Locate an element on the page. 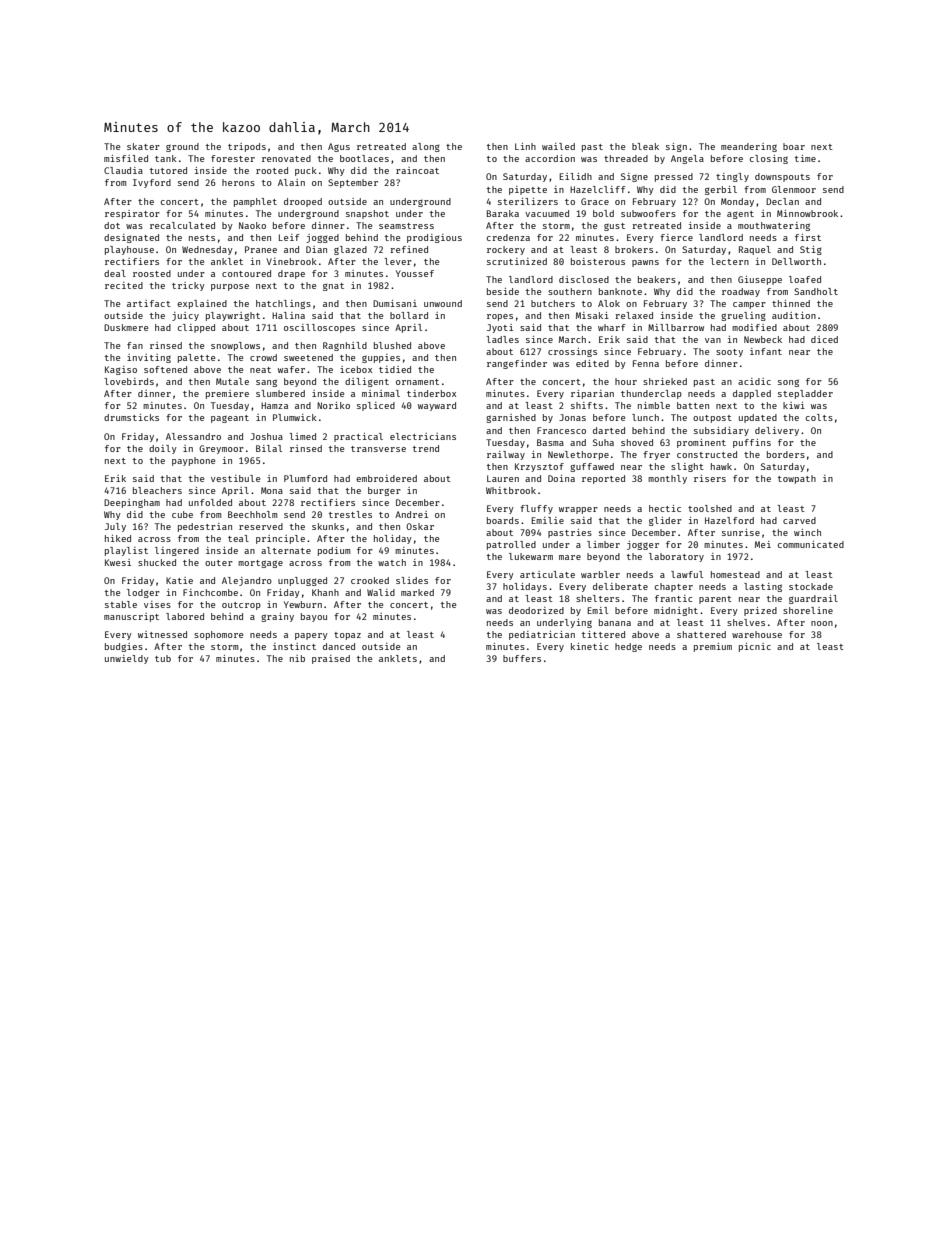  Deepingham is located at coordinates (132, 503).
